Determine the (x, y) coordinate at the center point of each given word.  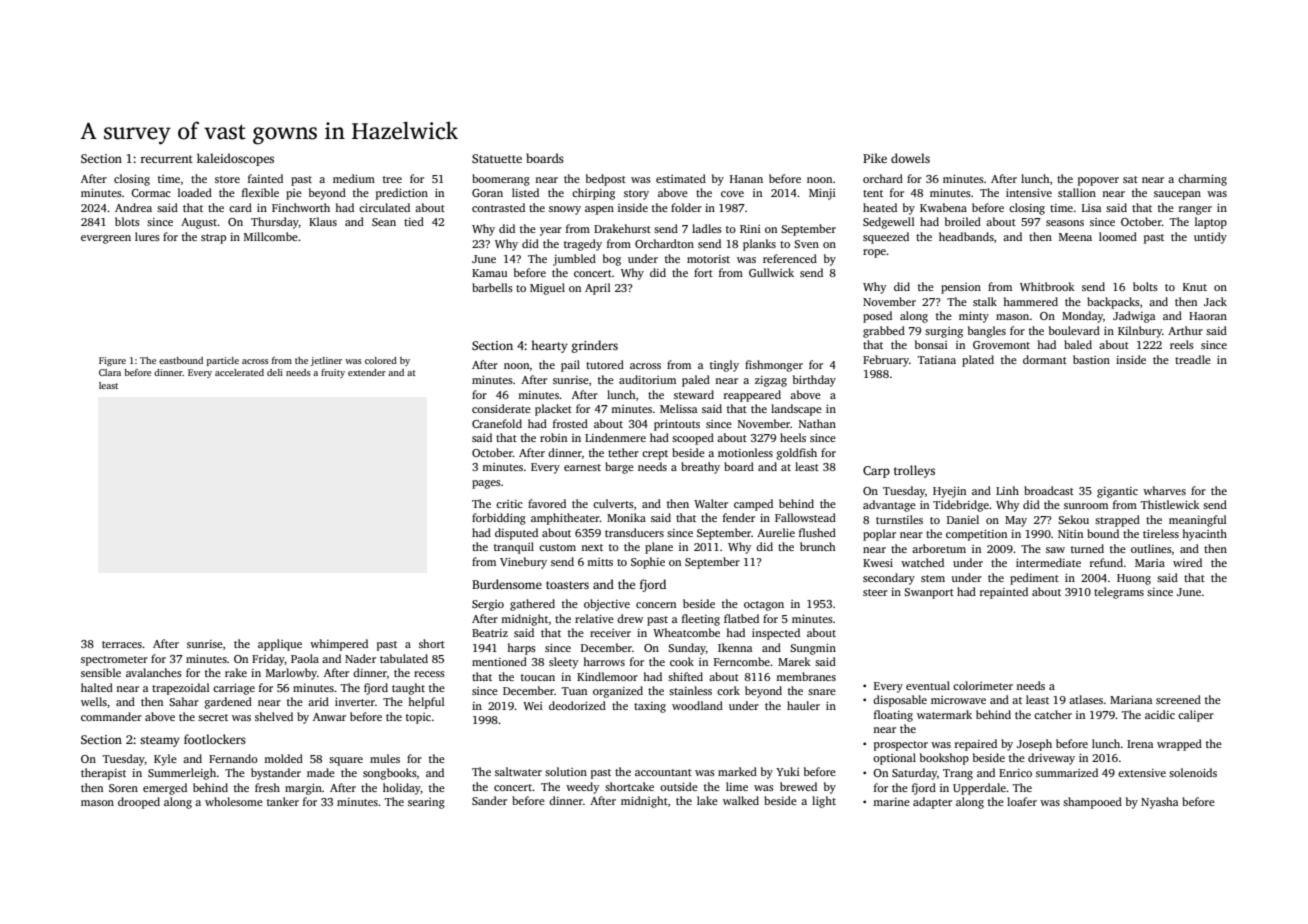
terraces (122, 644)
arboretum (939, 548)
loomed (1118, 236)
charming (1202, 180)
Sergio (488, 605)
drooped (139, 803)
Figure (112, 361)
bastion (1091, 359)
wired (1187, 562)
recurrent (167, 159)
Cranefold (497, 423)
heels (793, 437)
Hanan (746, 179)
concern (656, 605)
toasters (567, 585)
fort (703, 272)
